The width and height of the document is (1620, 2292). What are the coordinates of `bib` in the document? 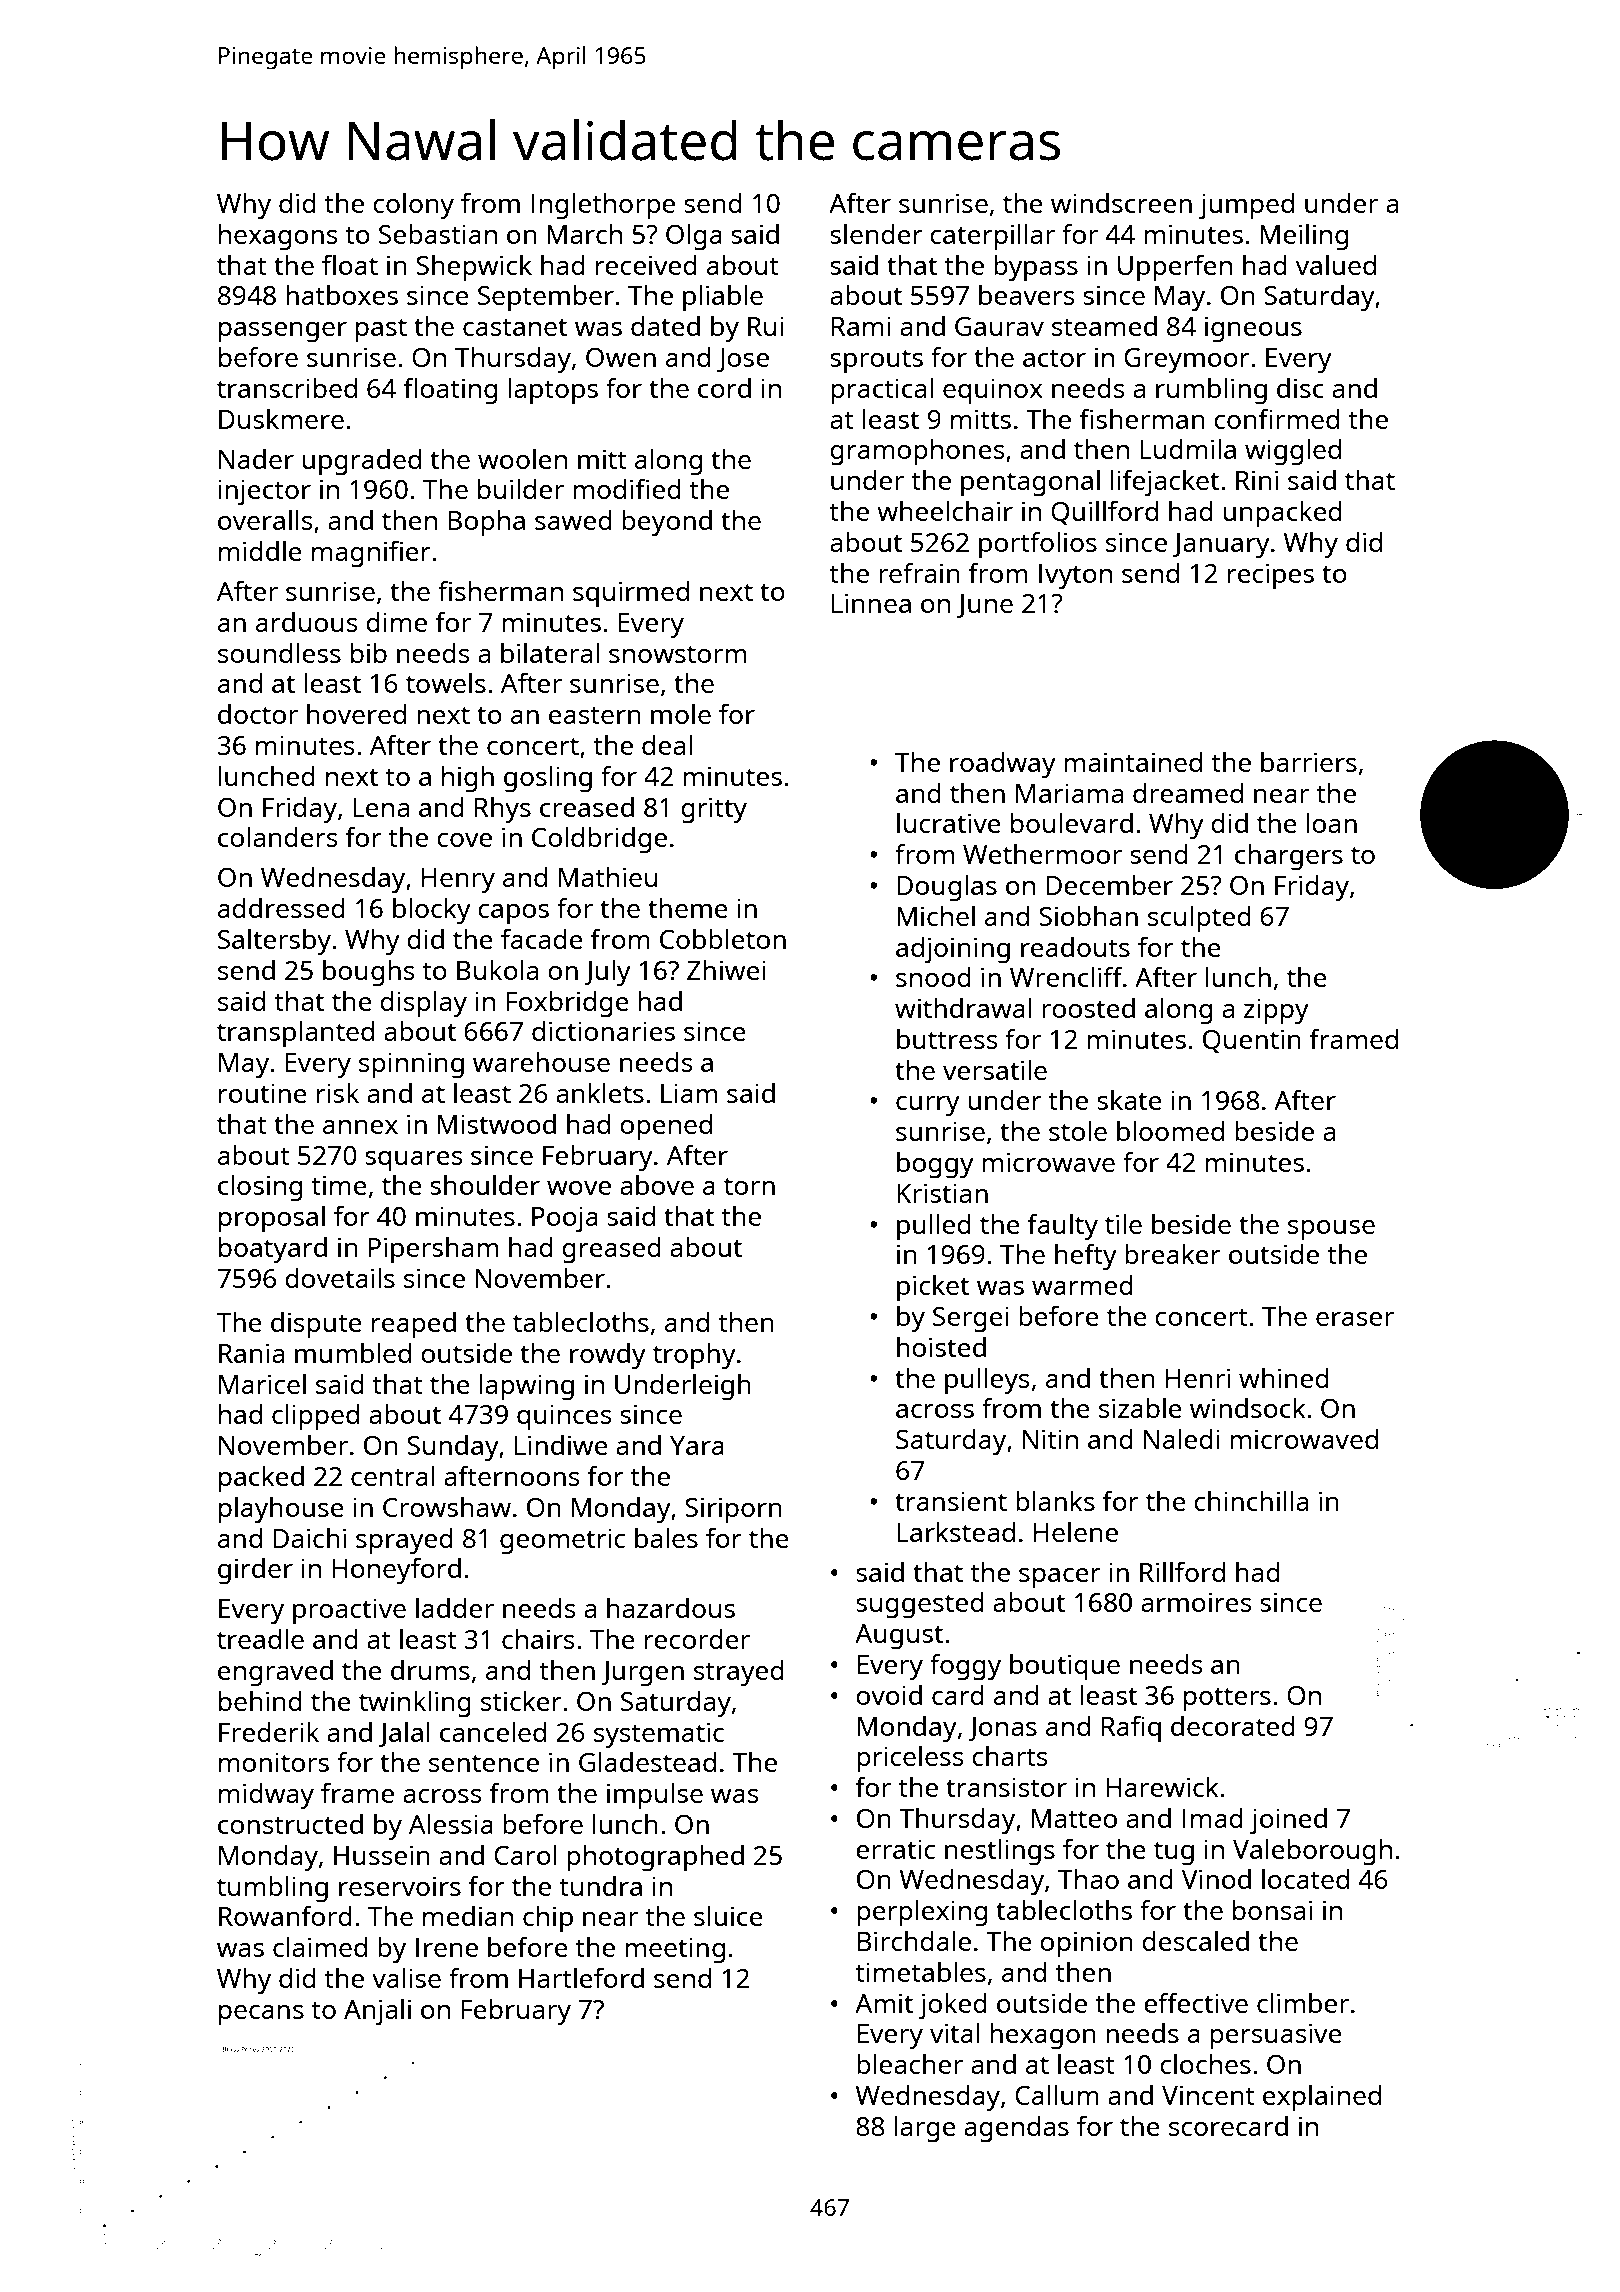 It's located at (369, 653).
